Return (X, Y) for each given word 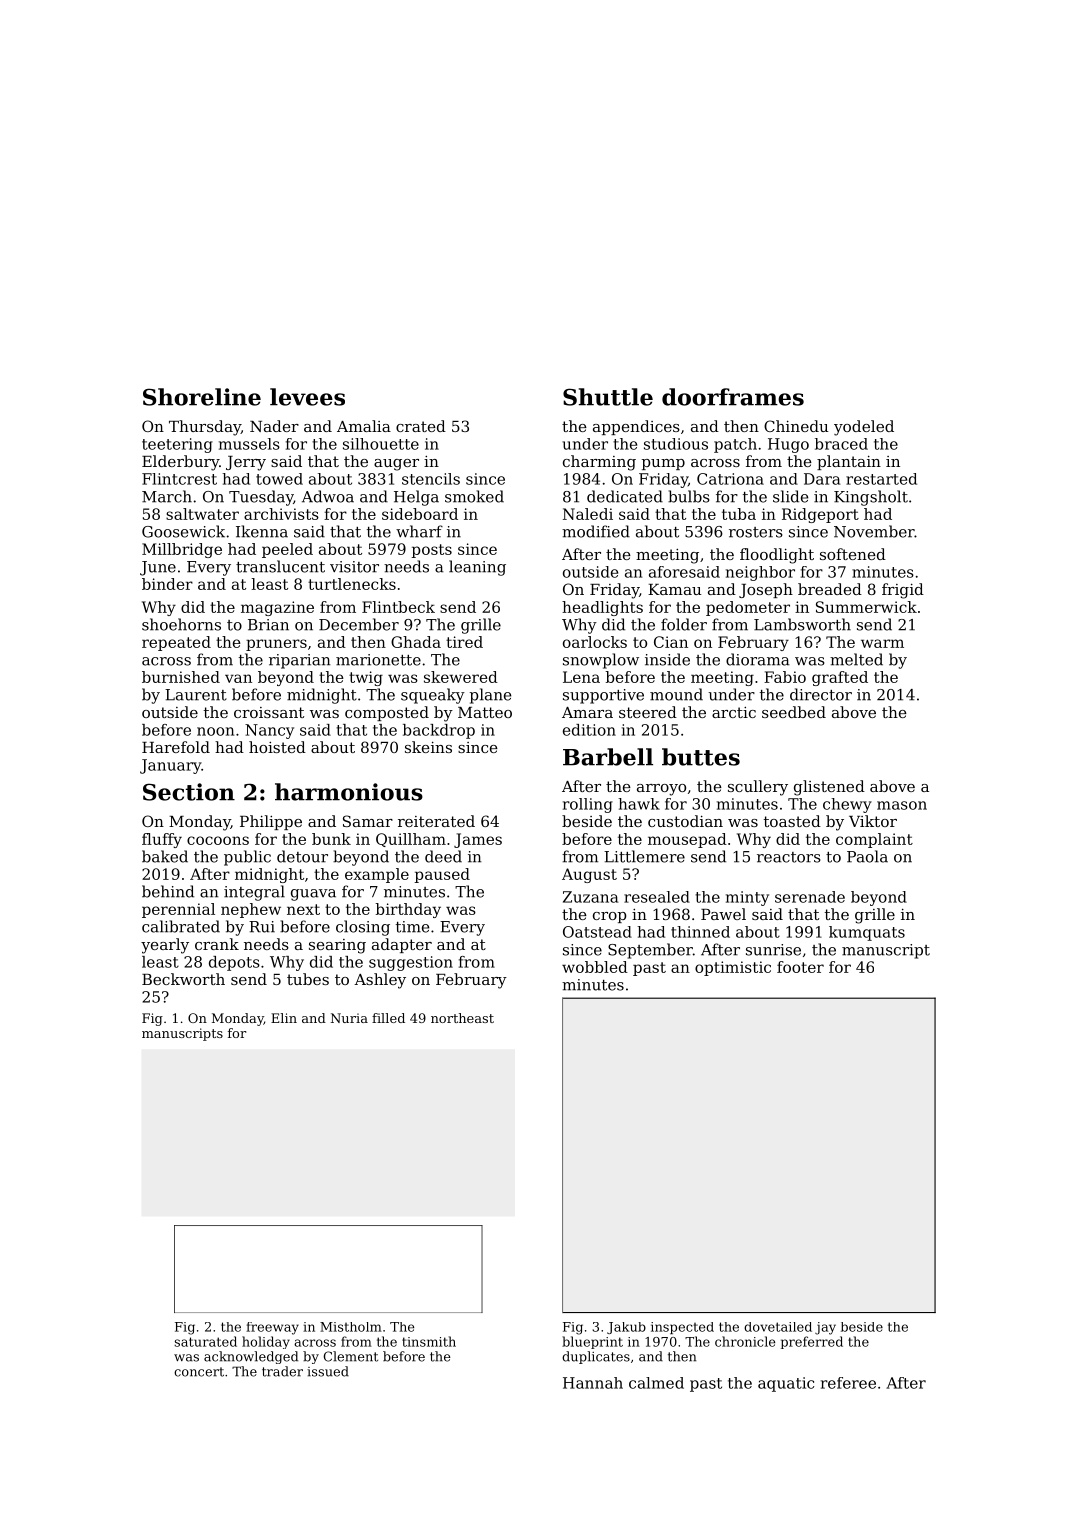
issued (328, 1371)
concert (199, 1372)
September (650, 951)
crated (421, 426)
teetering (177, 445)
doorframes (733, 397)
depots (234, 963)
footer (800, 967)
